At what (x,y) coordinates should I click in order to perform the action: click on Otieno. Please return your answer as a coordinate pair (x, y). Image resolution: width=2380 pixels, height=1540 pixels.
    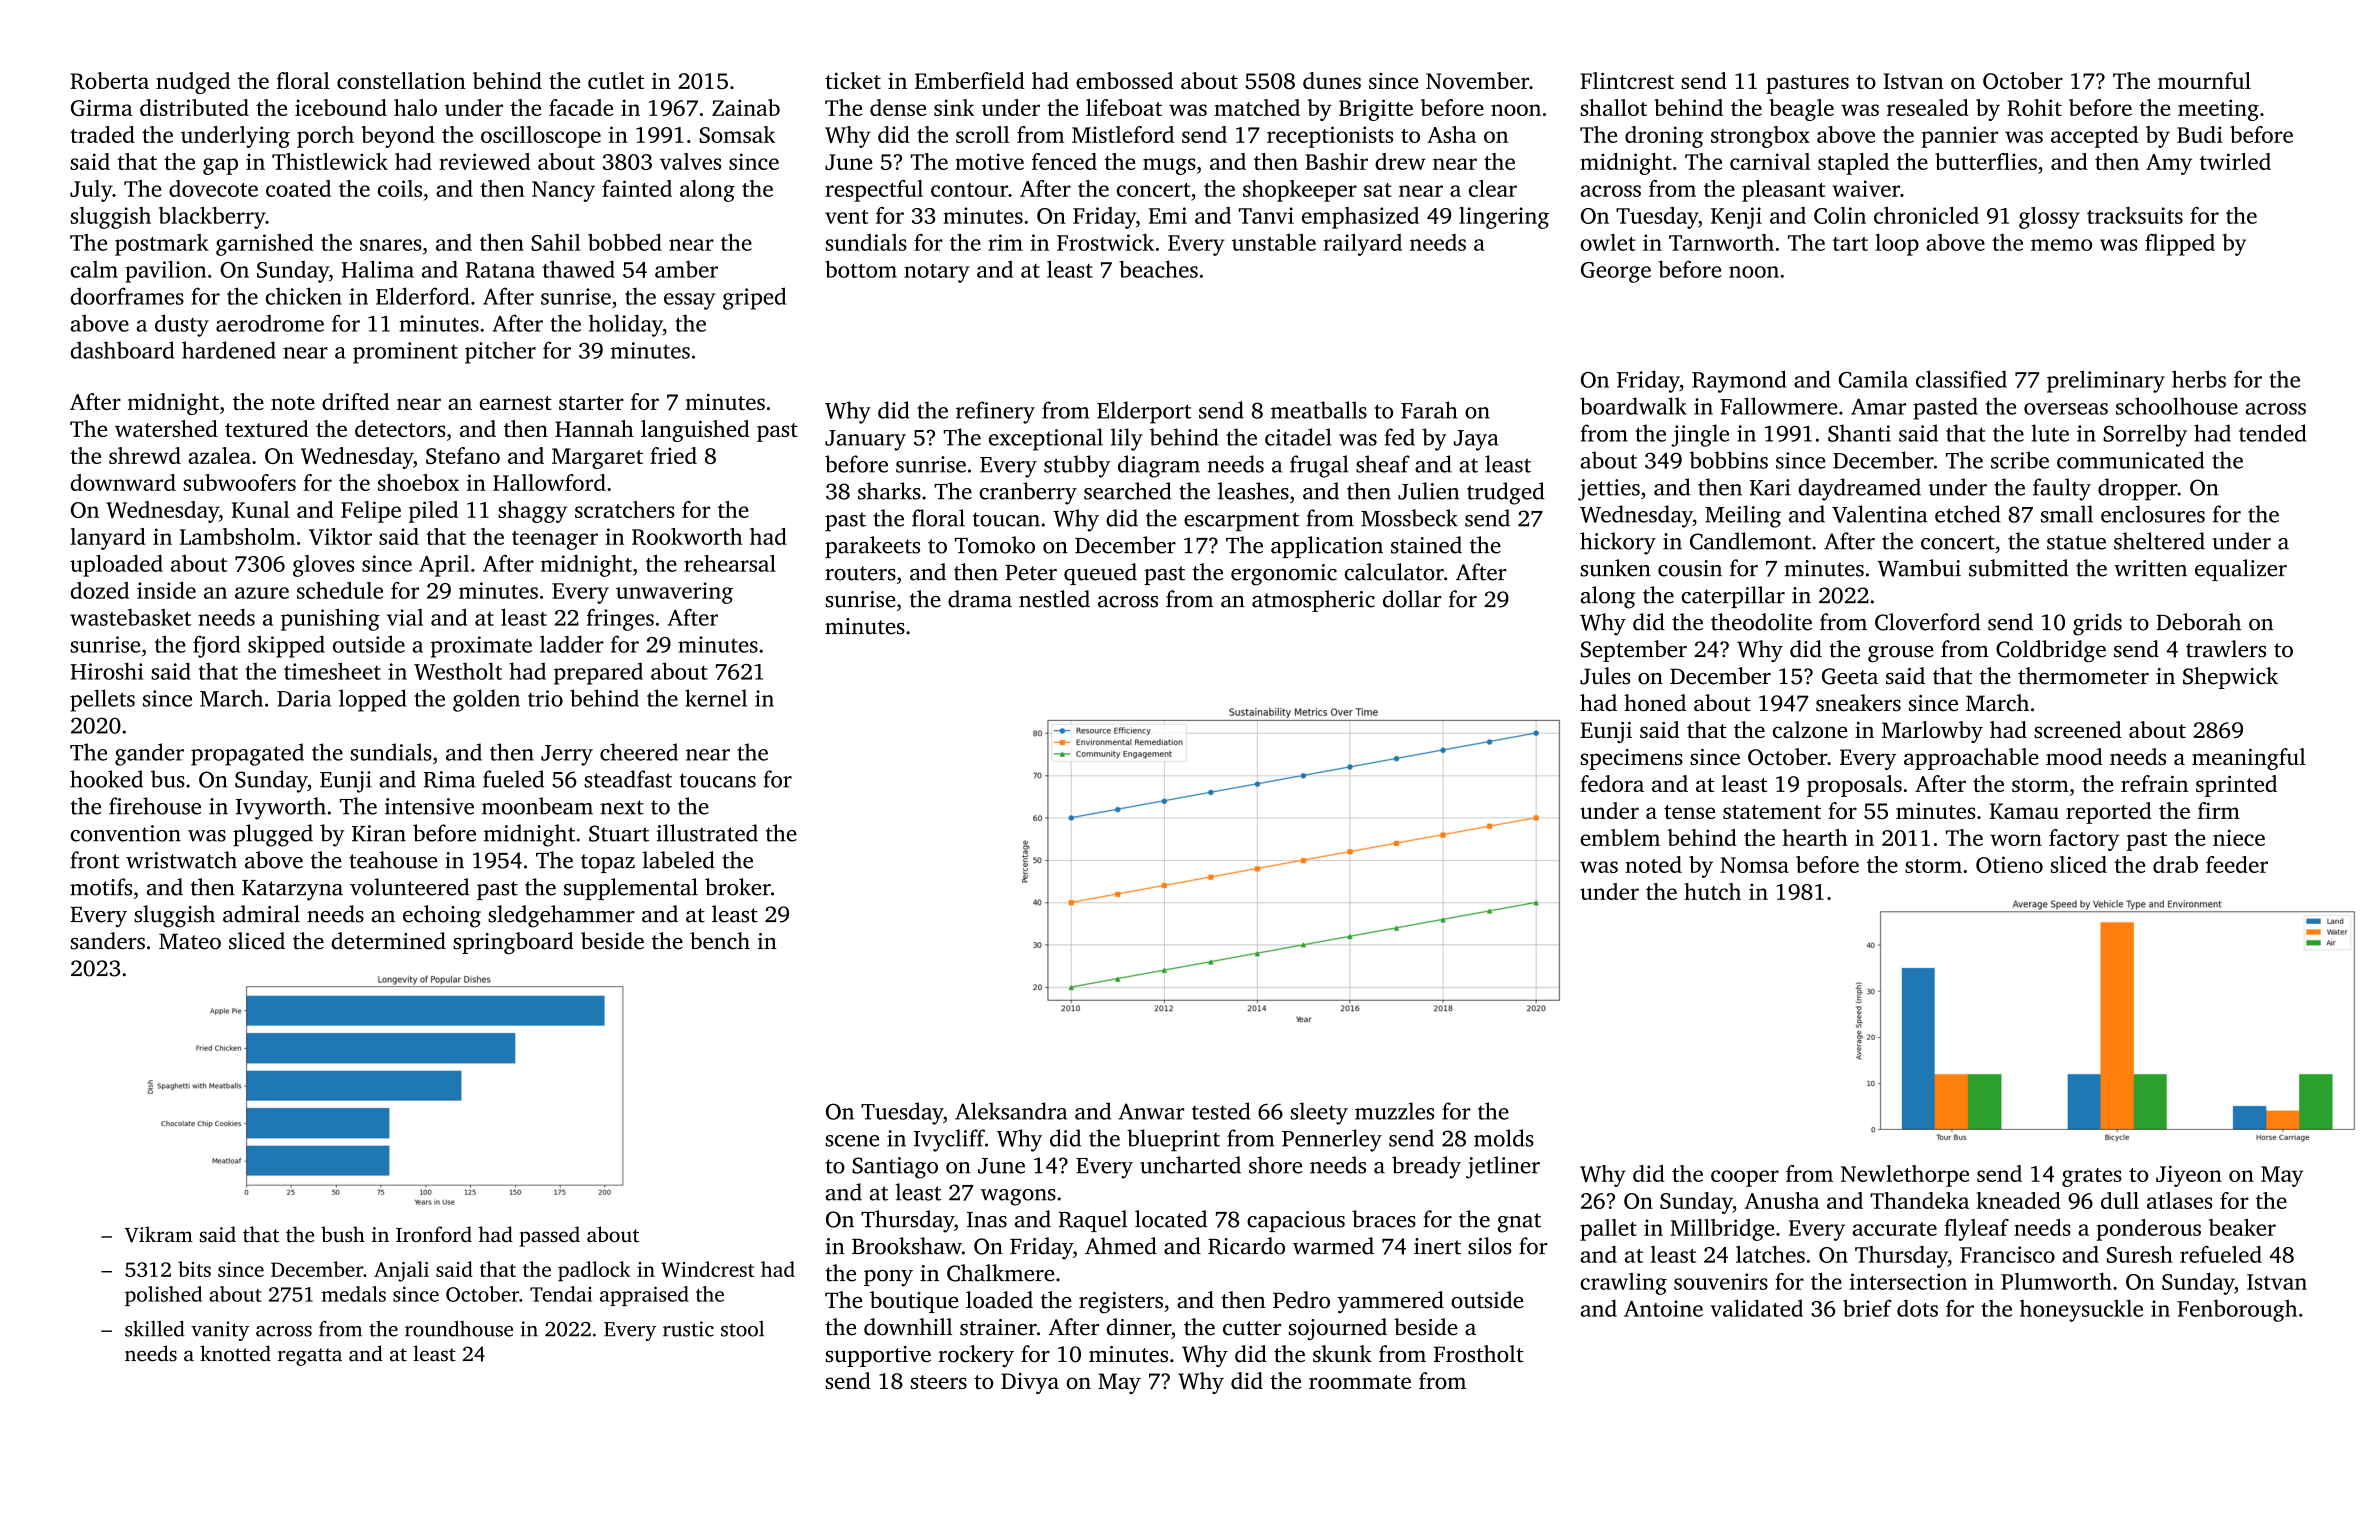
    Looking at the image, I should click on (2009, 864).
